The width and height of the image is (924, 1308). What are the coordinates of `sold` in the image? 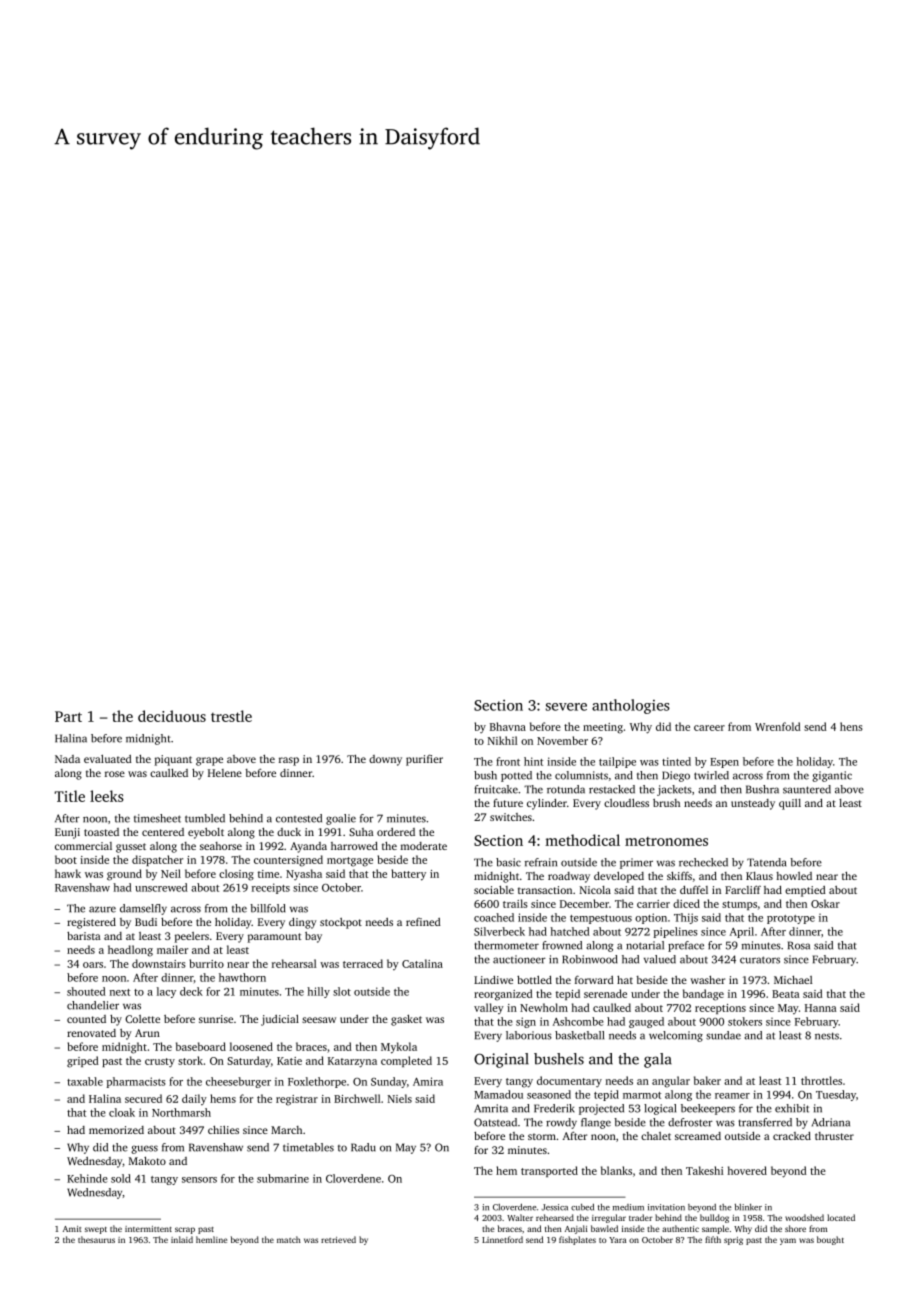 It's located at (121, 1178).
